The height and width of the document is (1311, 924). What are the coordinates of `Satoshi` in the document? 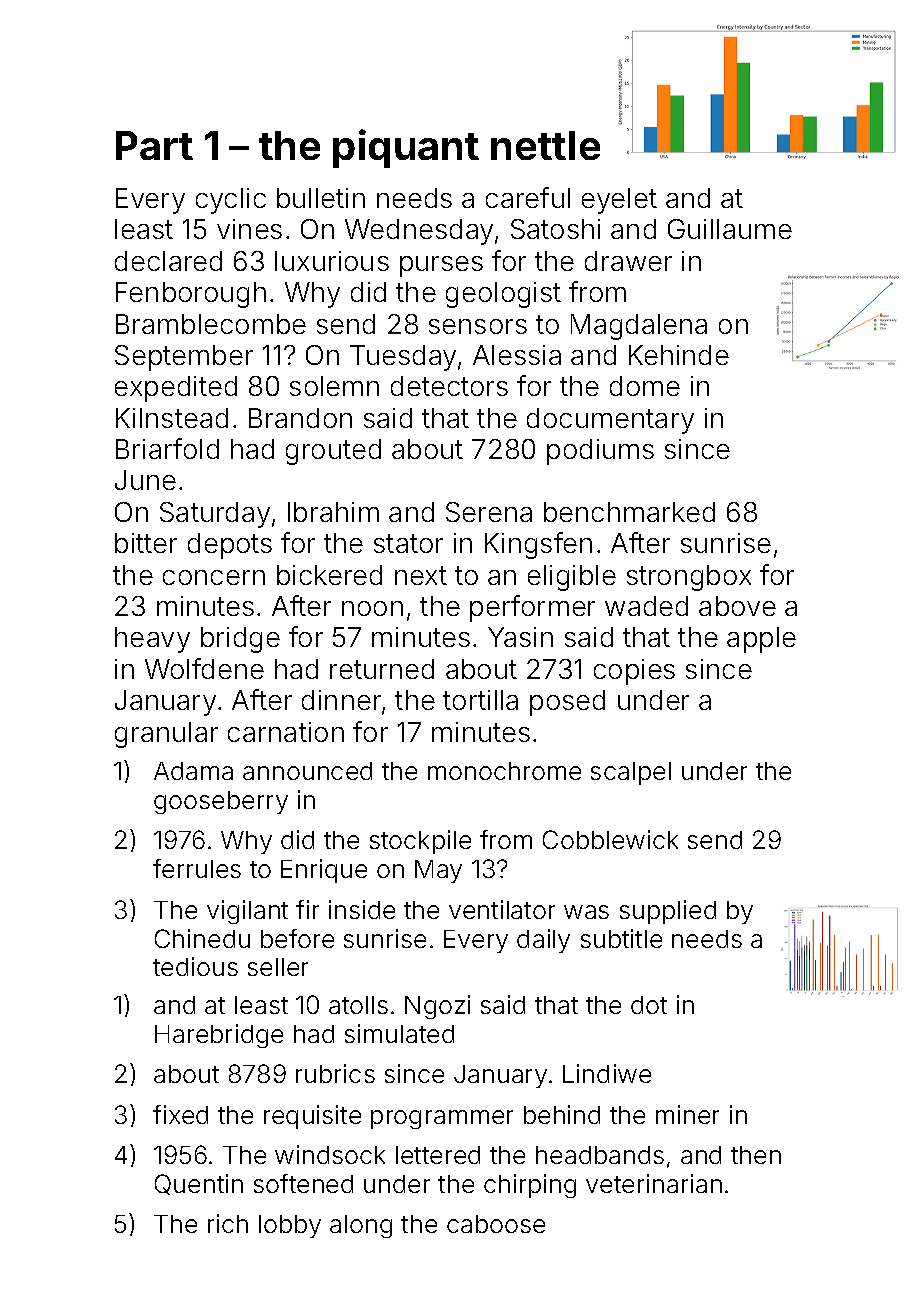 It's located at (555, 229).
